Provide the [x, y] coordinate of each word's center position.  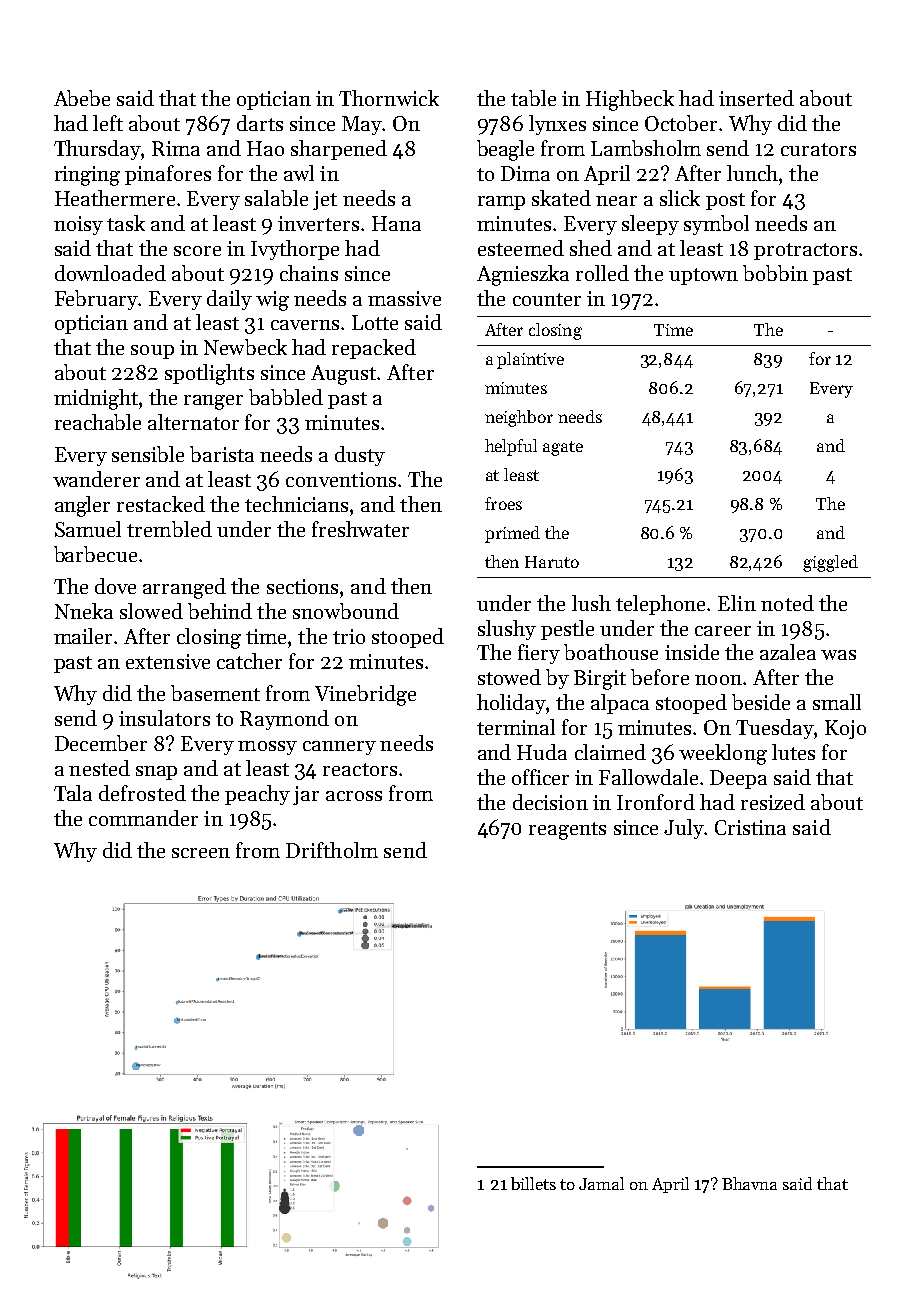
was [838, 655]
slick [680, 198]
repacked [374, 349]
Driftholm [332, 850]
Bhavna [749, 1183]
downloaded [110, 273]
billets [533, 1183]
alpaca [620, 704]
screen [201, 853]
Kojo [845, 729]
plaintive [530, 360]
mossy [267, 748]
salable [276, 198]
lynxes [557, 125]
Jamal [601, 1183]
